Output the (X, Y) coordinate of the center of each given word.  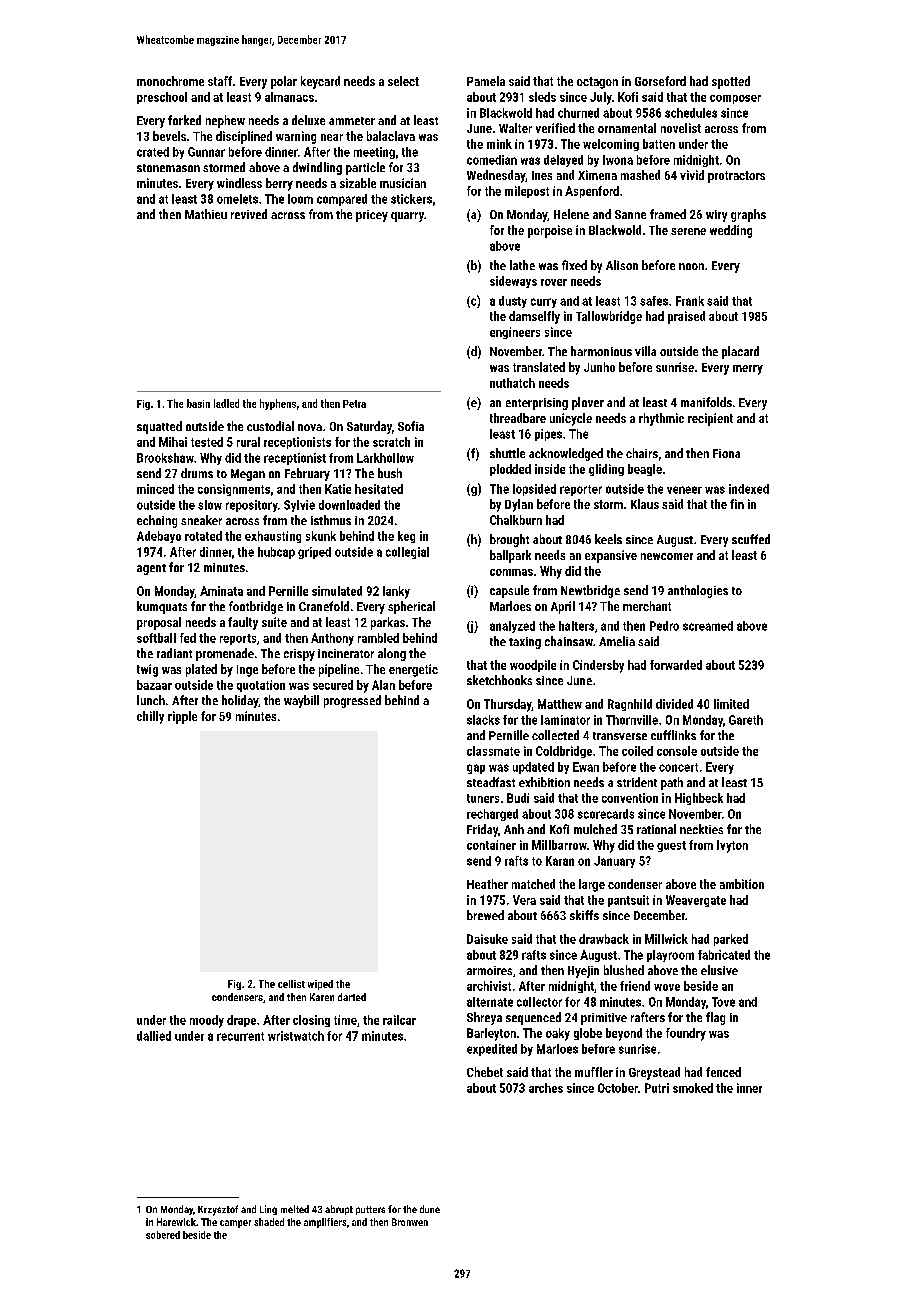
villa (645, 351)
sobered (163, 1235)
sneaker (201, 520)
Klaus (645, 504)
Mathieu (206, 214)
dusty (513, 302)
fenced (723, 1072)
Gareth (746, 720)
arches (546, 1088)
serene (688, 231)
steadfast (491, 782)
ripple (182, 717)
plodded (510, 470)
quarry (407, 217)
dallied (154, 1036)
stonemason (168, 168)
